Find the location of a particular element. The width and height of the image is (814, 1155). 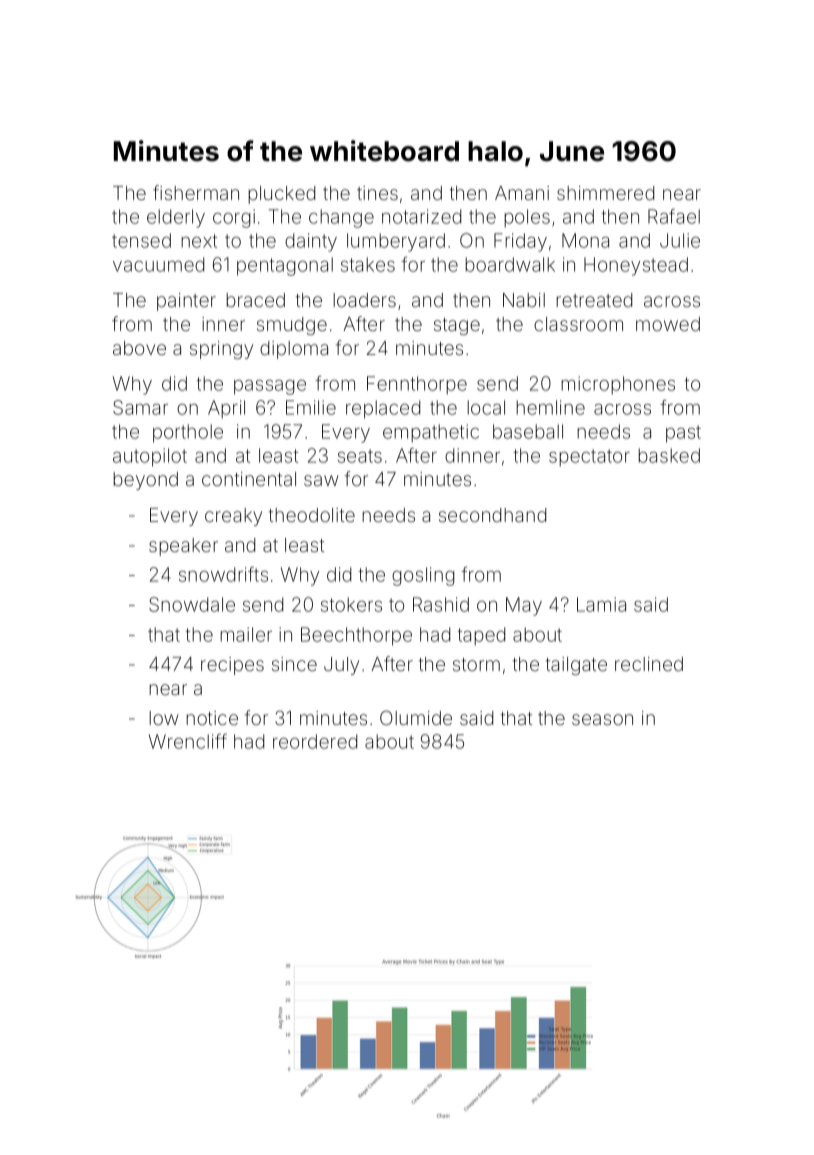

retreated is located at coordinates (594, 300).
